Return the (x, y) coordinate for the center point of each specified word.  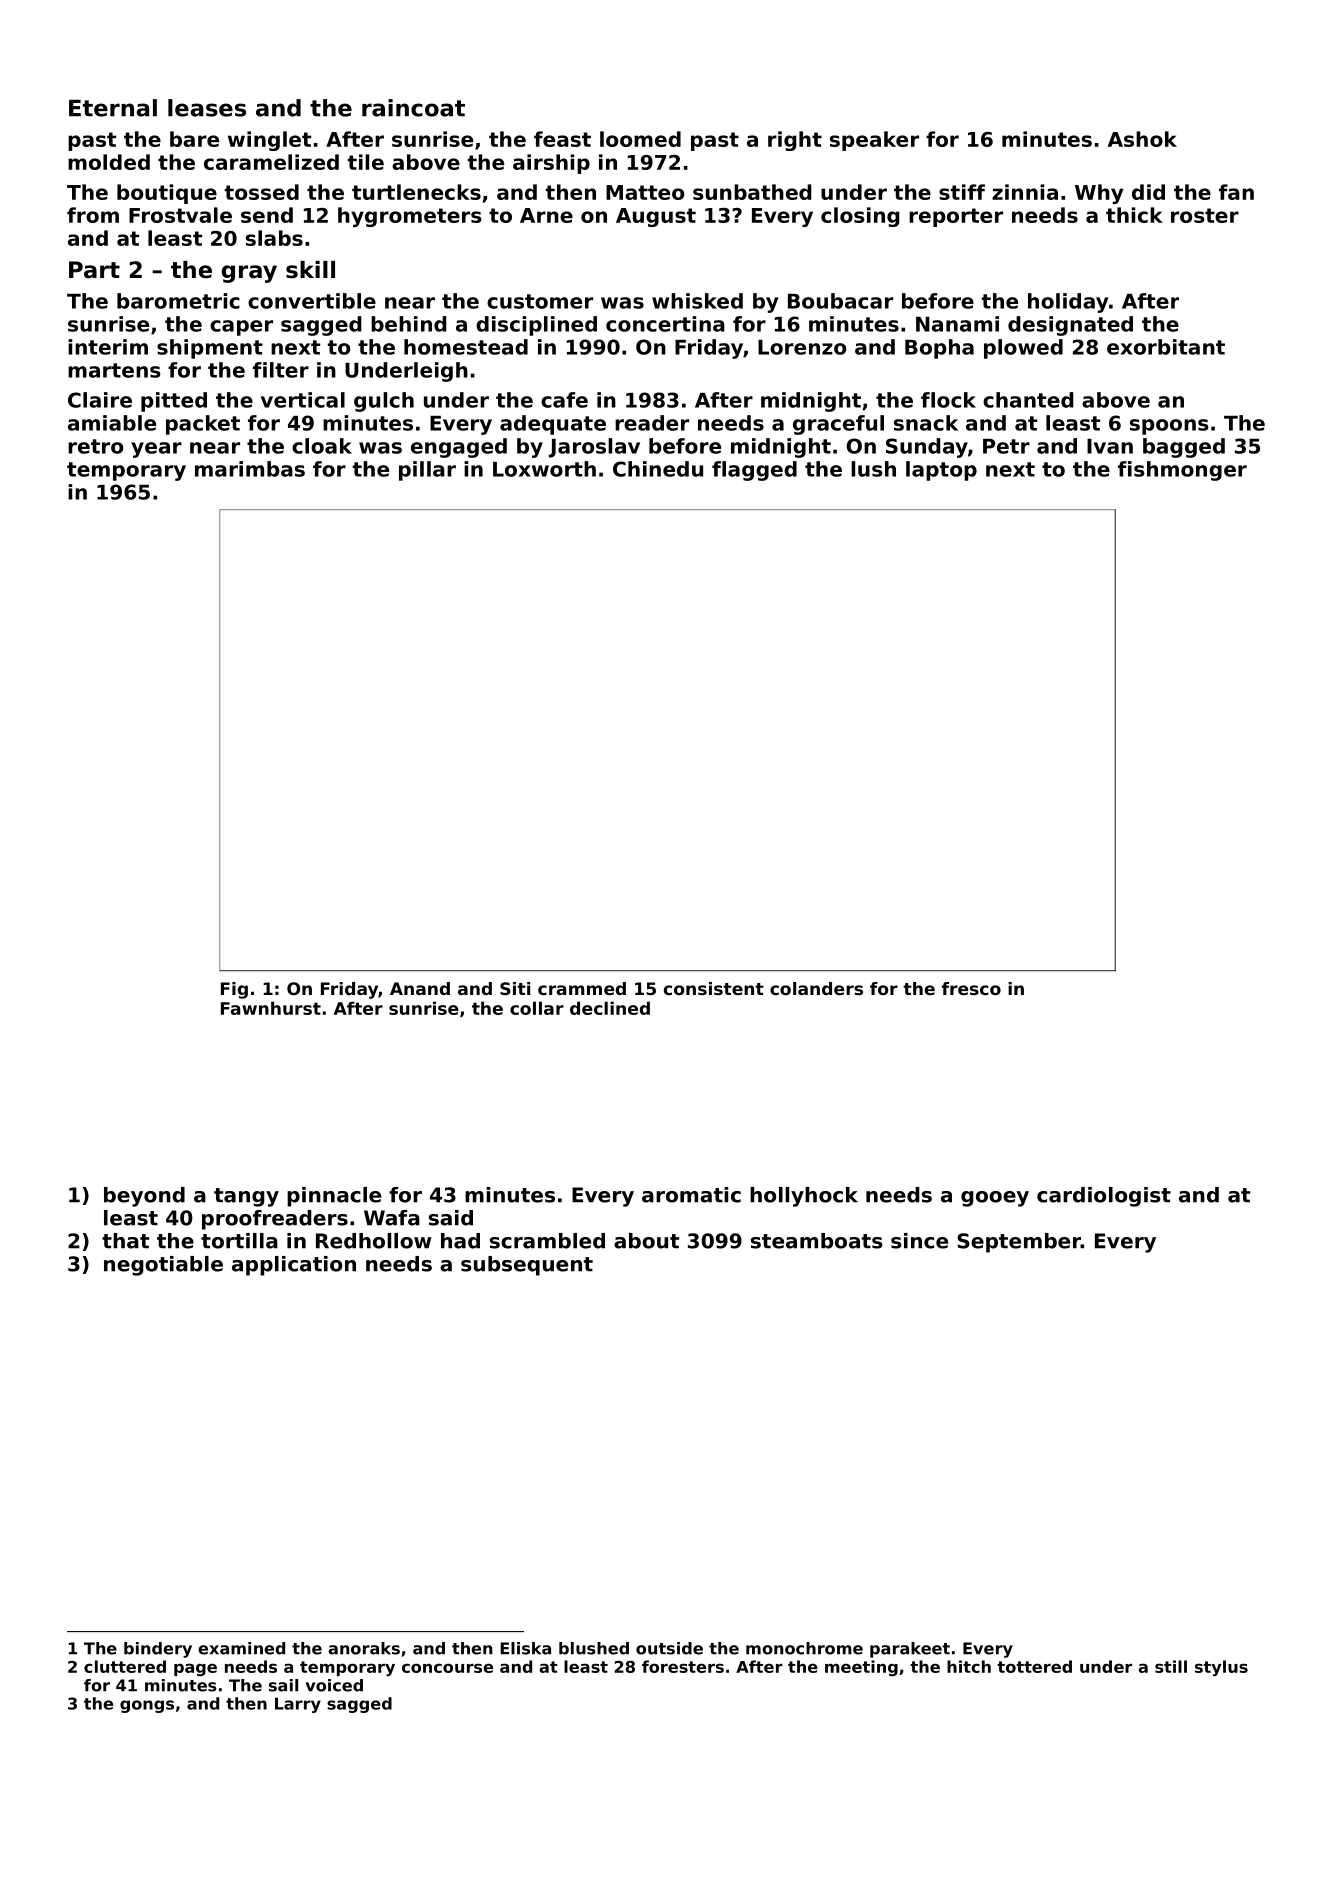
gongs (147, 1706)
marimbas (250, 469)
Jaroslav (594, 448)
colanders (816, 988)
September (1019, 1243)
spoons (1169, 427)
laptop (941, 471)
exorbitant (1166, 347)
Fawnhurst (271, 1008)
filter (281, 370)
